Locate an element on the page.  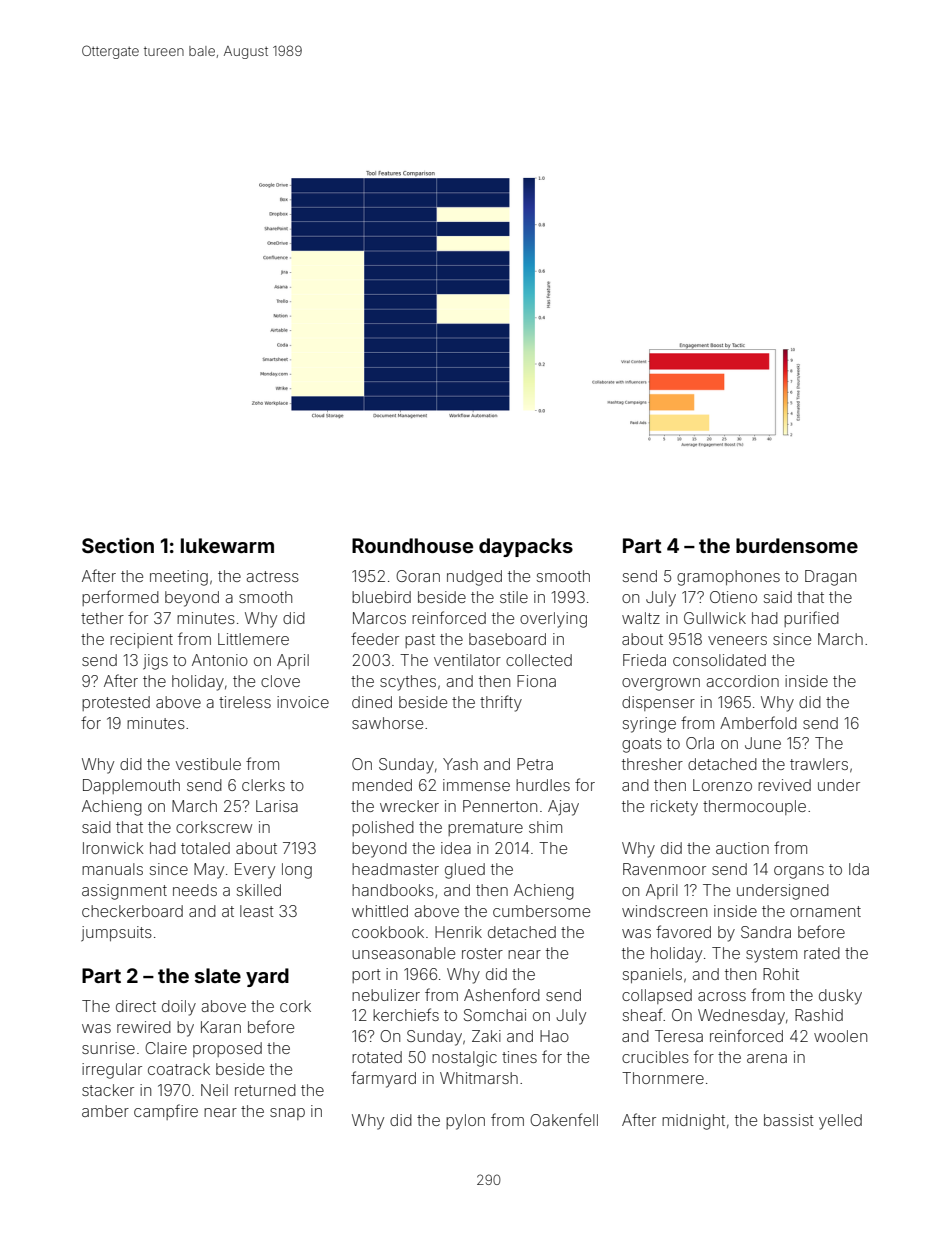
meeting is located at coordinates (179, 578).
